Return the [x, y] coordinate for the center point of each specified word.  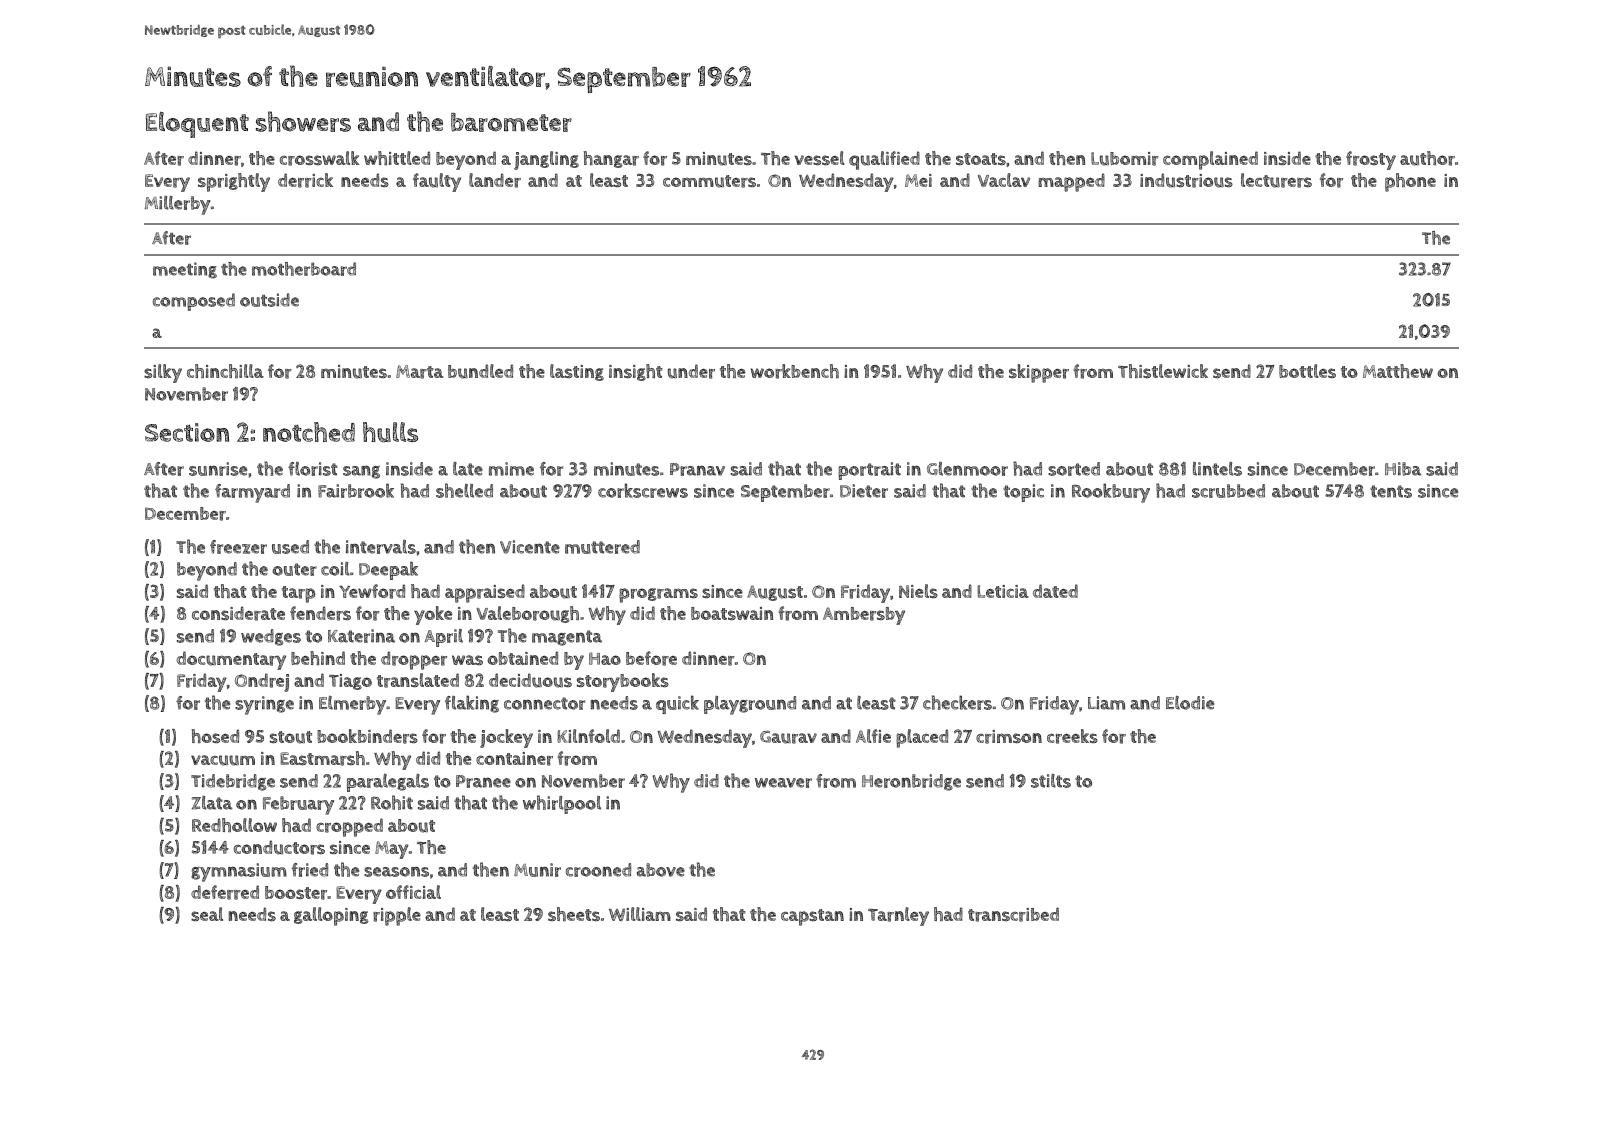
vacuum [223, 760]
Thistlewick [1163, 371]
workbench [795, 371]
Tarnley [898, 916]
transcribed [1013, 914]
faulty [437, 182]
